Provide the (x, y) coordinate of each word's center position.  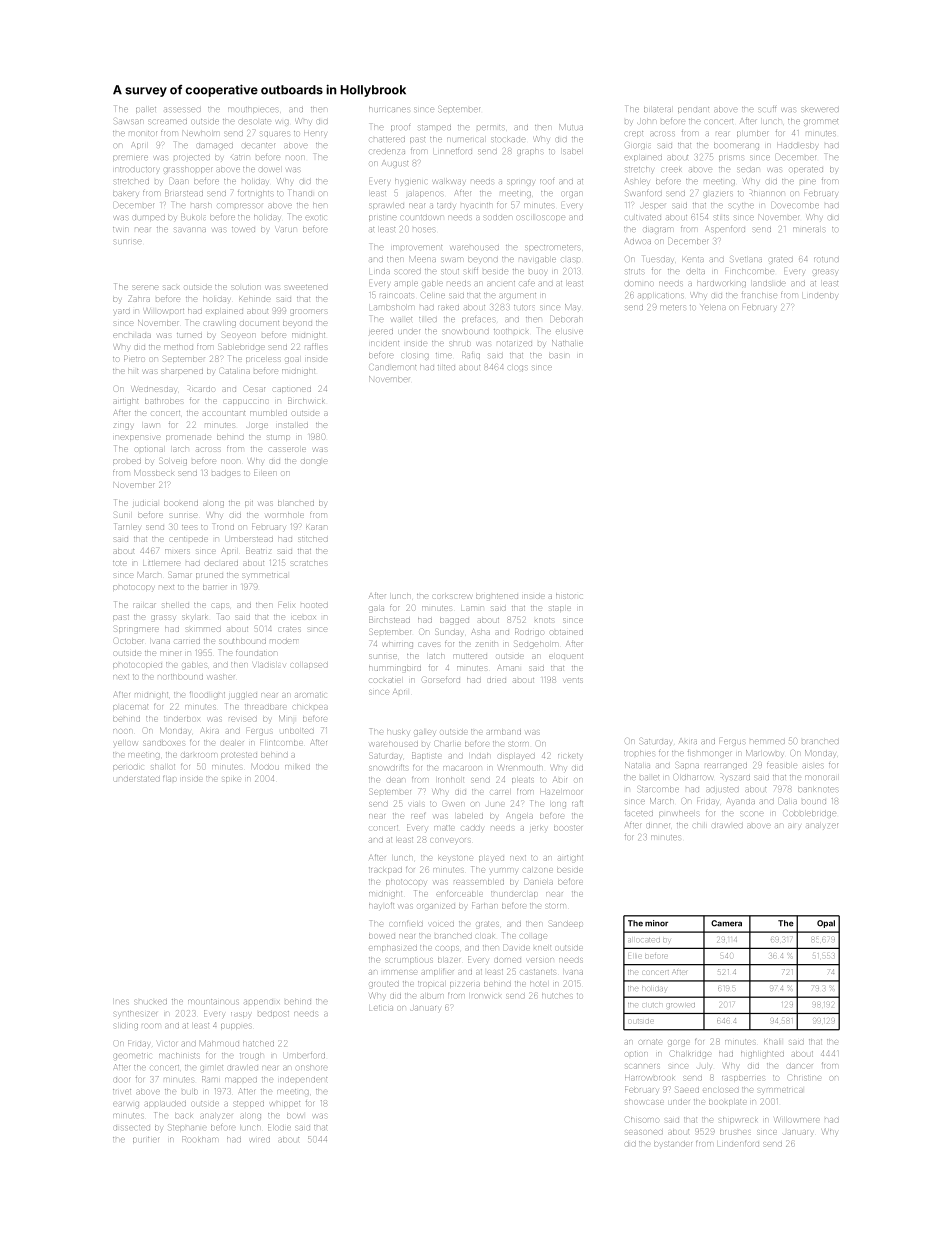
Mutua (571, 127)
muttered (470, 656)
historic (569, 596)
